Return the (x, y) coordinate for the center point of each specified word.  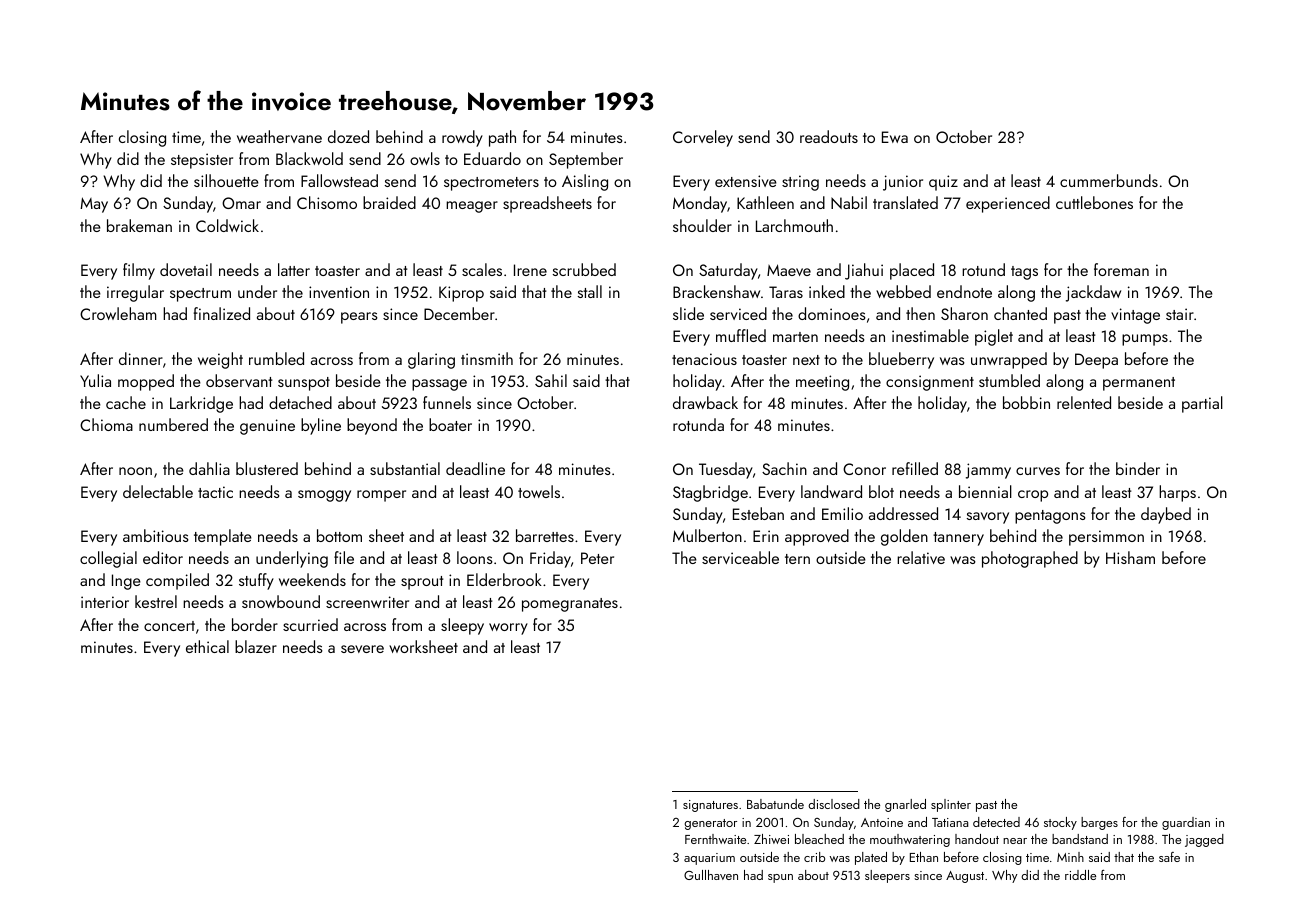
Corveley (703, 138)
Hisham (1130, 557)
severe (362, 649)
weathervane (279, 136)
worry (508, 629)
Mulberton (707, 535)
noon (135, 471)
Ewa (895, 137)
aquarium (709, 859)
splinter (951, 805)
